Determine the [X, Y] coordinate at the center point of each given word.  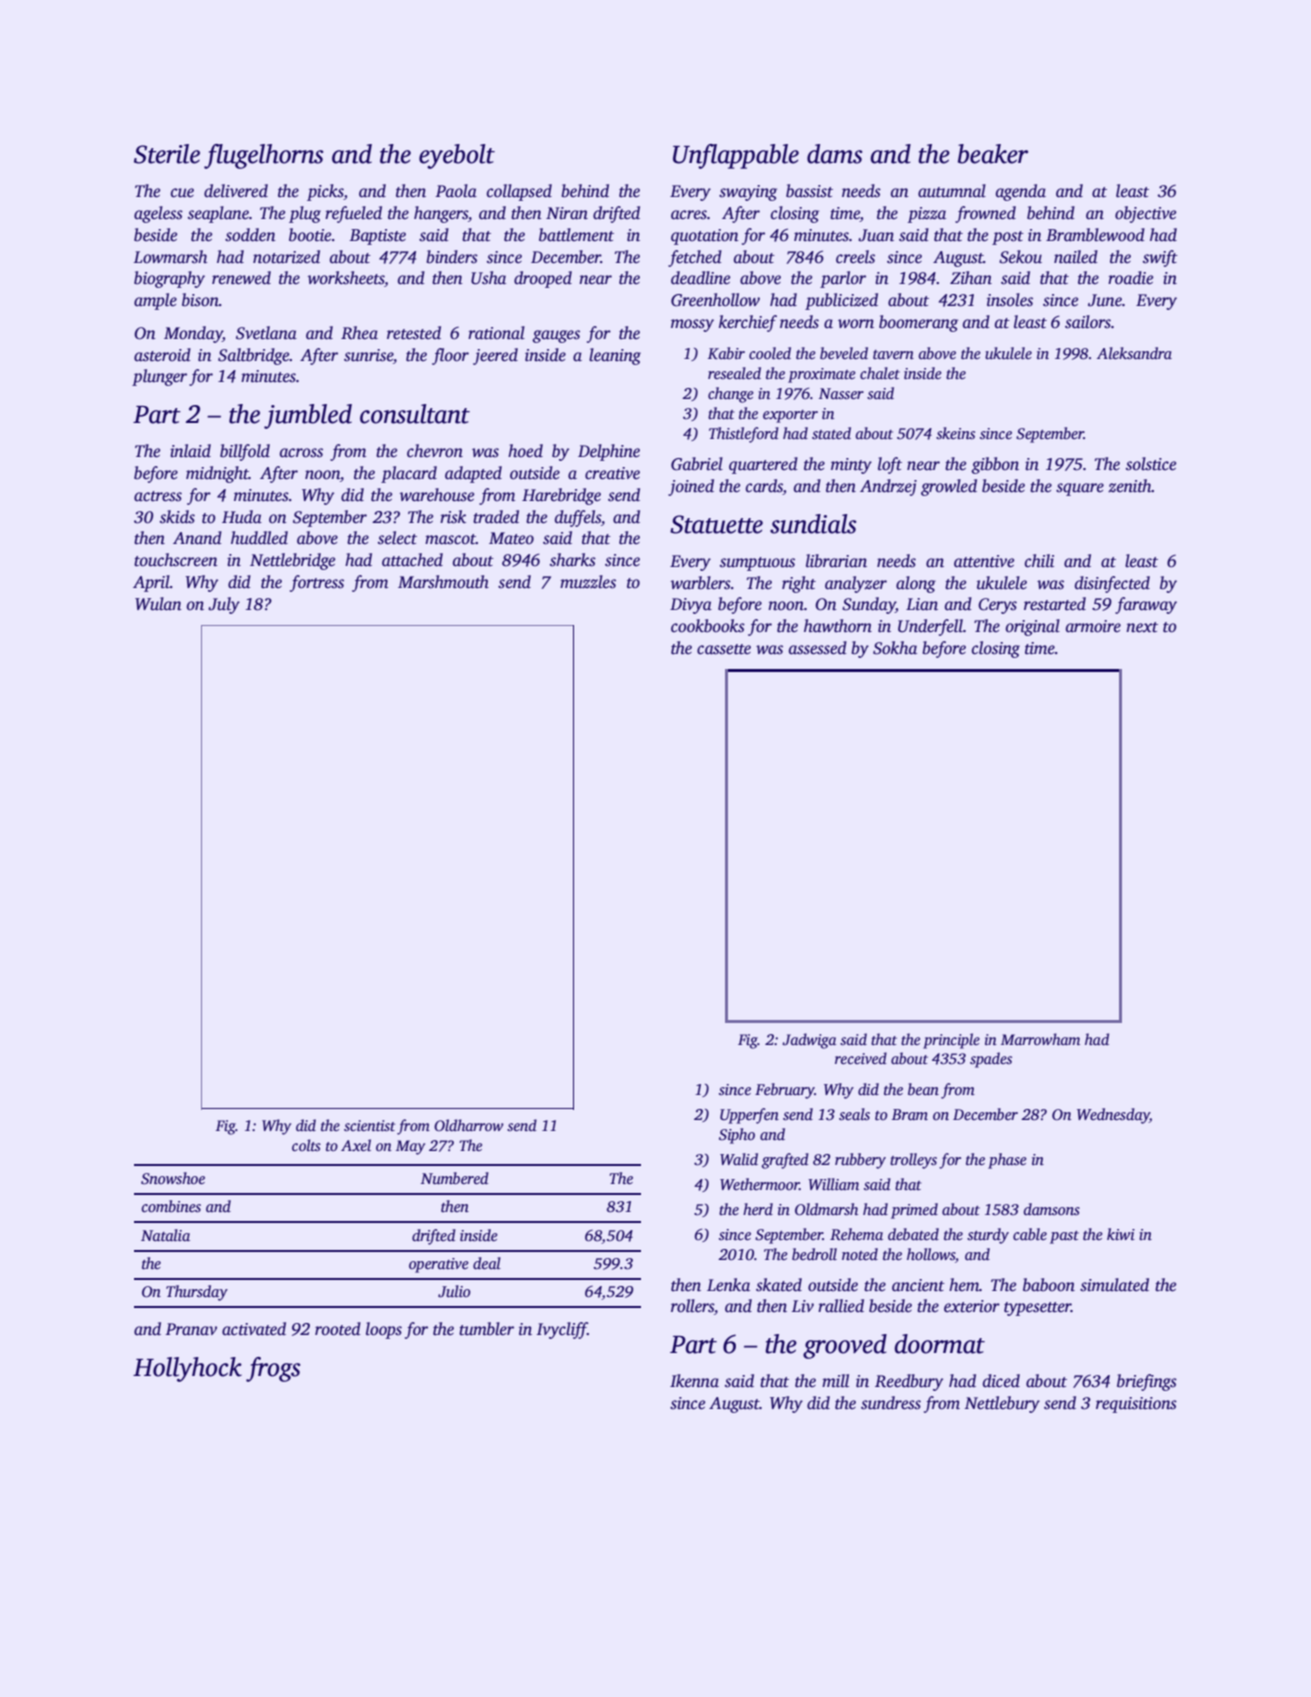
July [224, 605]
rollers [692, 1306]
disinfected [1112, 584]
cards [764, 487]
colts [306, 1145]
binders [452, 257]
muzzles [588, 582]
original [1033, 627]
